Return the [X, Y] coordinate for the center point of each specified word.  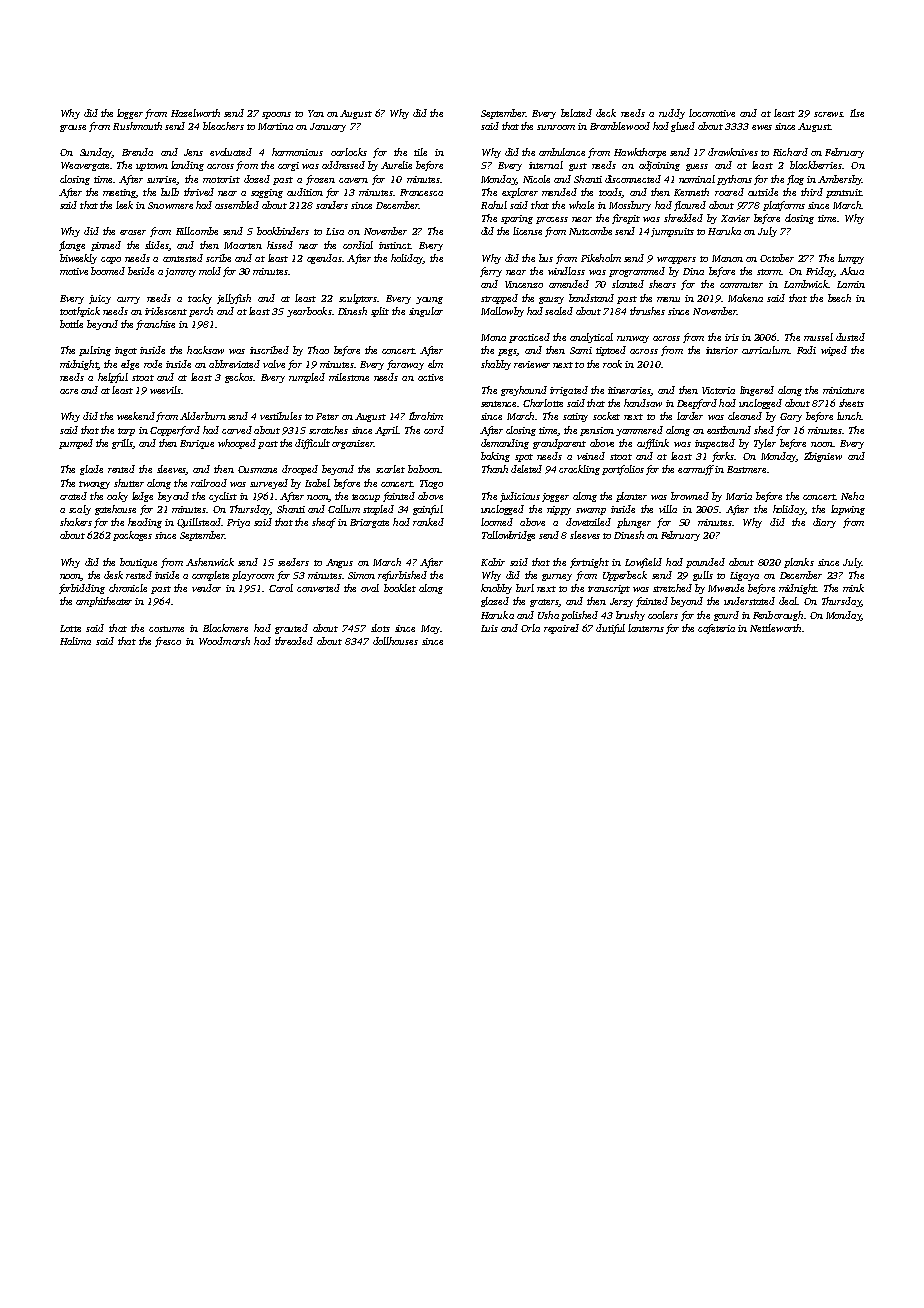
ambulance [562, 152]
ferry [491, 272]
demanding [505, 444]
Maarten [243, 245]
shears [662, 284]
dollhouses [395, 641]
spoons [276, 115]
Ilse [857, 113]
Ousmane [257, 469]
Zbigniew [823, 457]
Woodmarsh [224, 641]
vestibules [281, 416]
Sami [581, 350]
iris [732, 337]
